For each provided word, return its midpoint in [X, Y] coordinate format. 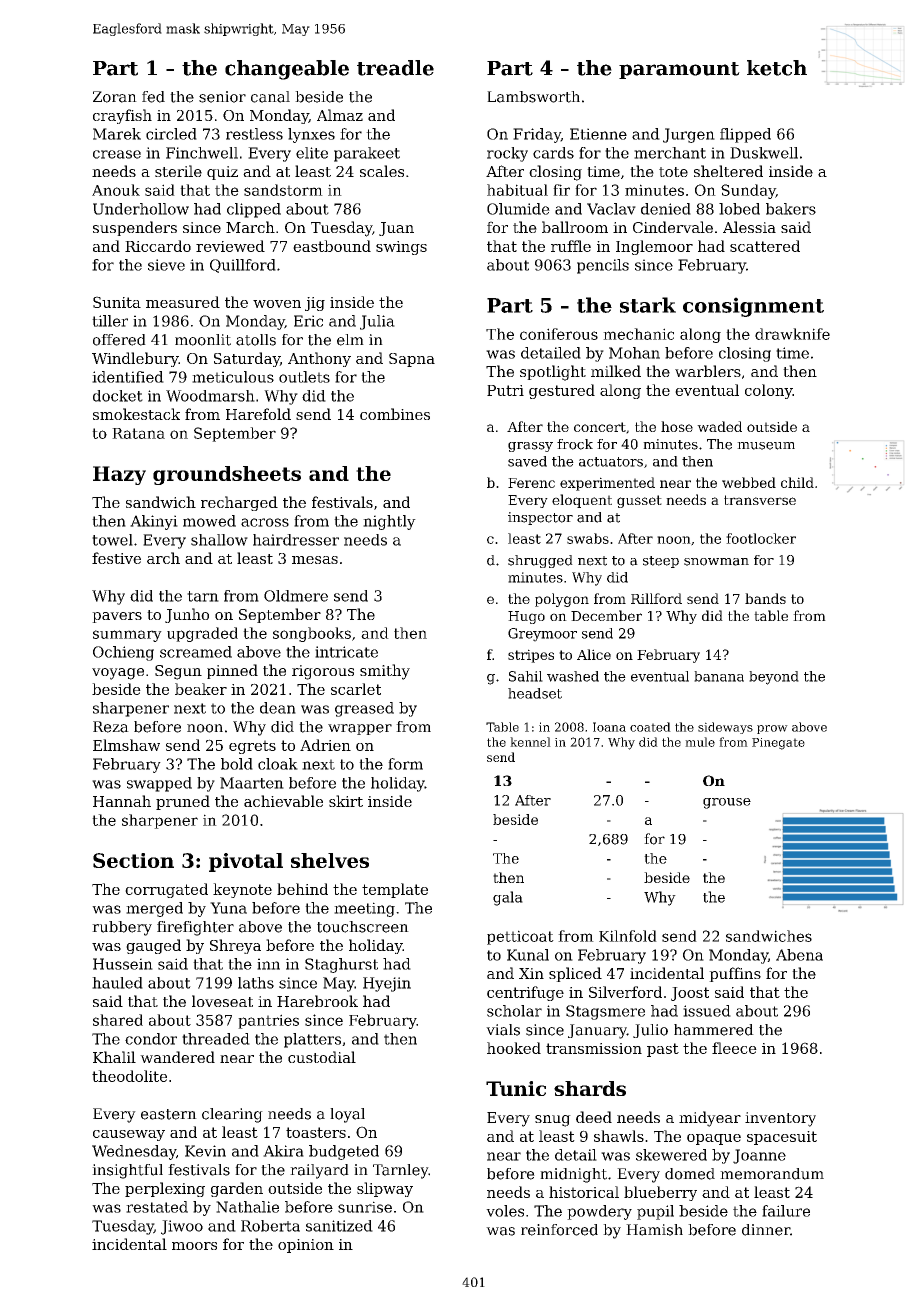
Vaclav [611, 209]
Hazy [119, 475]
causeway [129, 1135]
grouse [727, 803]
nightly [389, 522]
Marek [117, 134]
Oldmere [296, 596]
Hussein [123, 964]
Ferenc [531, 483]
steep [661, 562]
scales [382, 171]
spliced [575, 974]
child [797, 482]
